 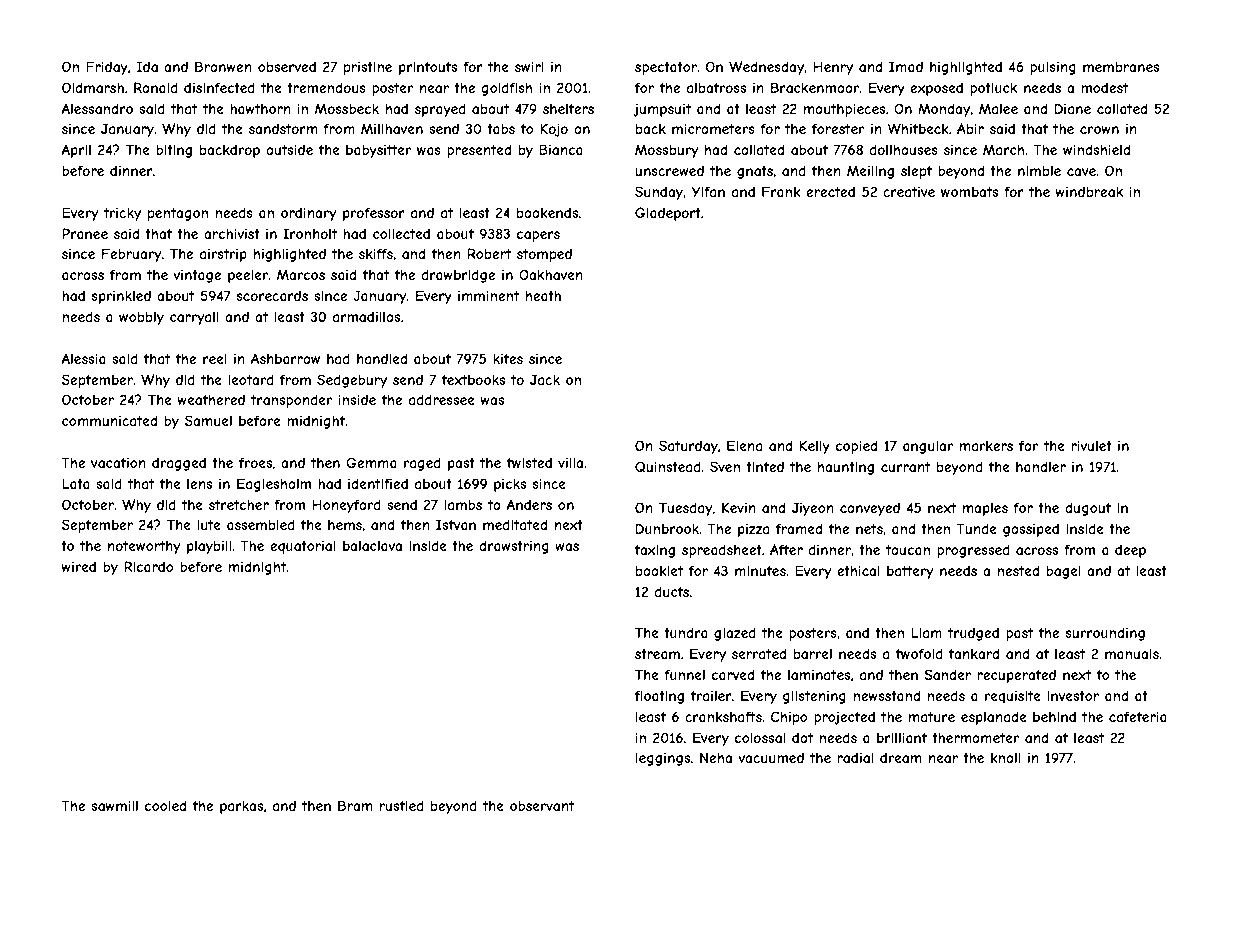 What do you see at coordinates (815, 87) in the screenshot?
I see `Brackenmoor` at bounding box center [815, 87].
